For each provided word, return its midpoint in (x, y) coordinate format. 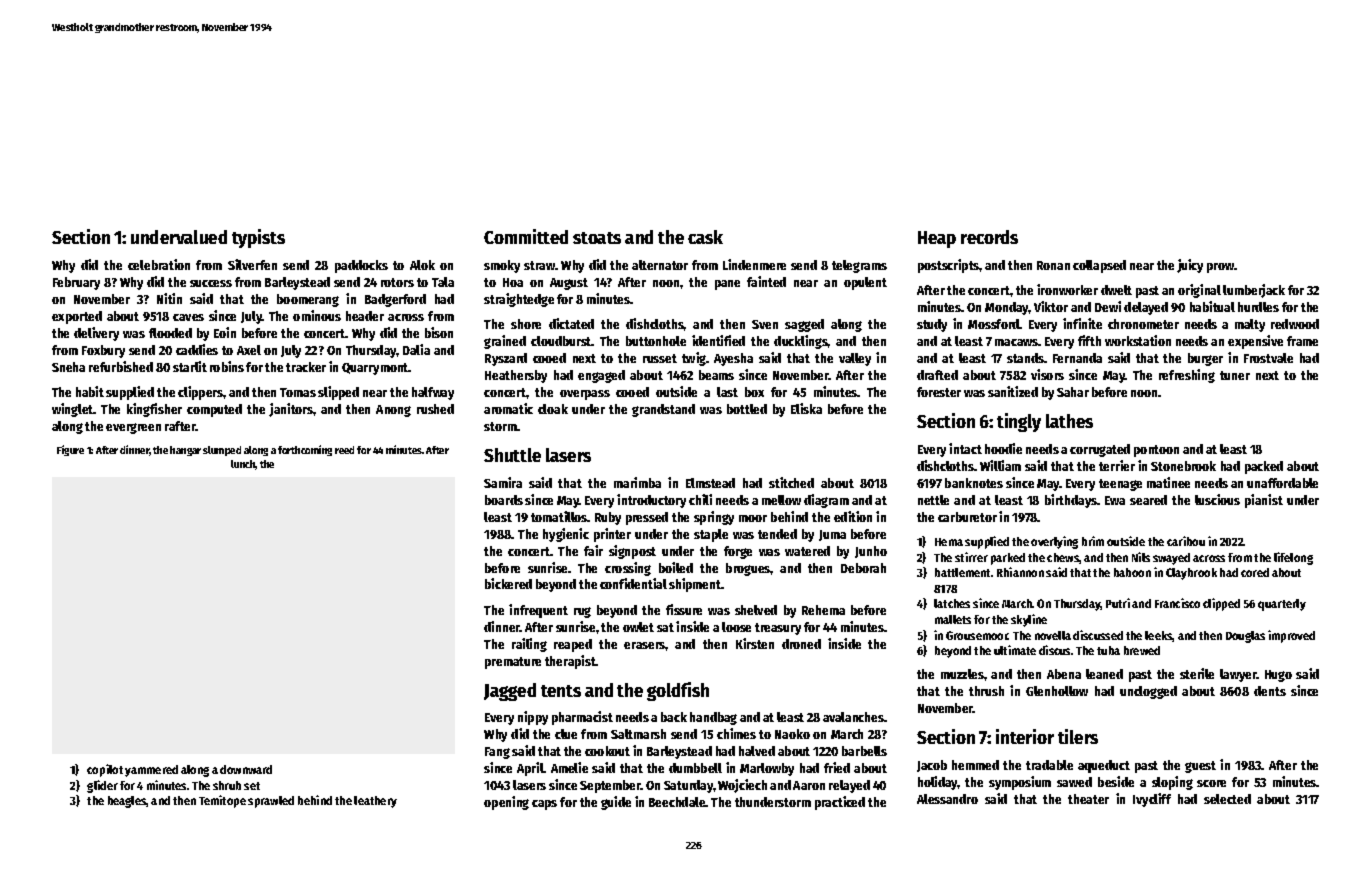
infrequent (538, 611)
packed (1264, 467)
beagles (127, 802)
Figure (70, 450)
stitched (791, 482)
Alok (422, 265)
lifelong (1293, 558)
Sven (765, 324)
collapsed (1099, 266)
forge (738, 552)
